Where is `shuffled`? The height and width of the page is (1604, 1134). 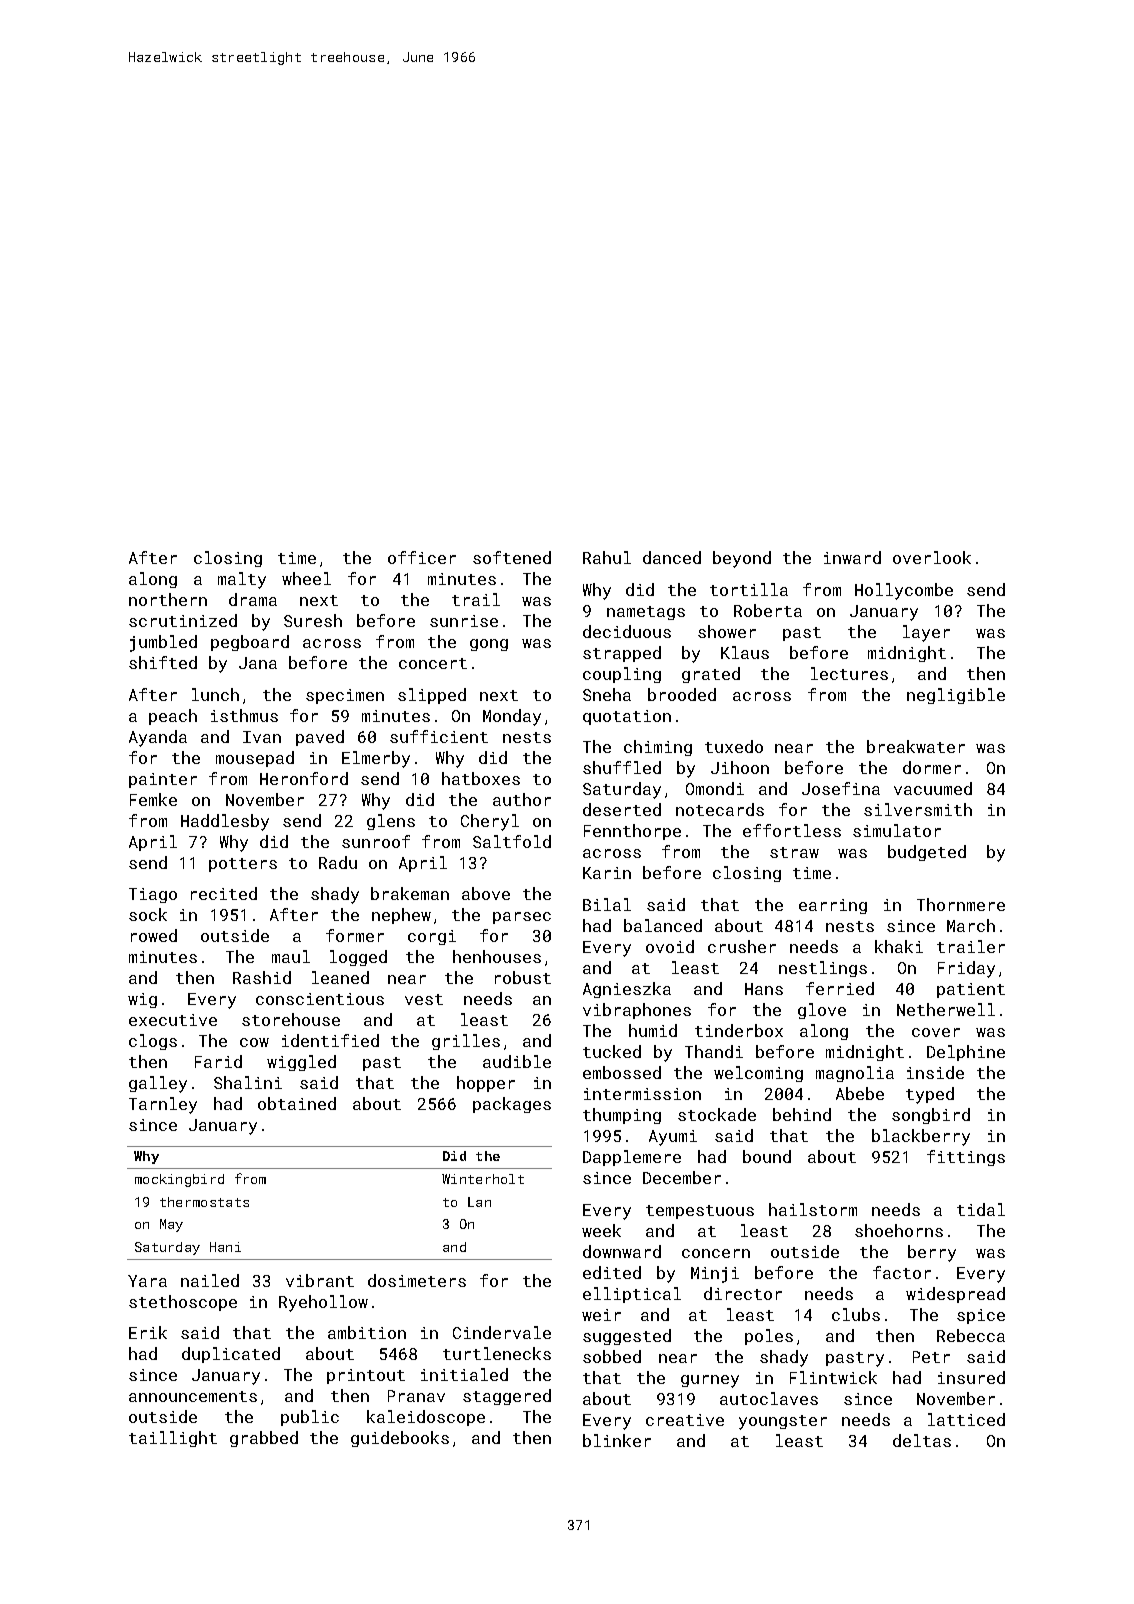
shuffled is located at coordinates (622, 767).
